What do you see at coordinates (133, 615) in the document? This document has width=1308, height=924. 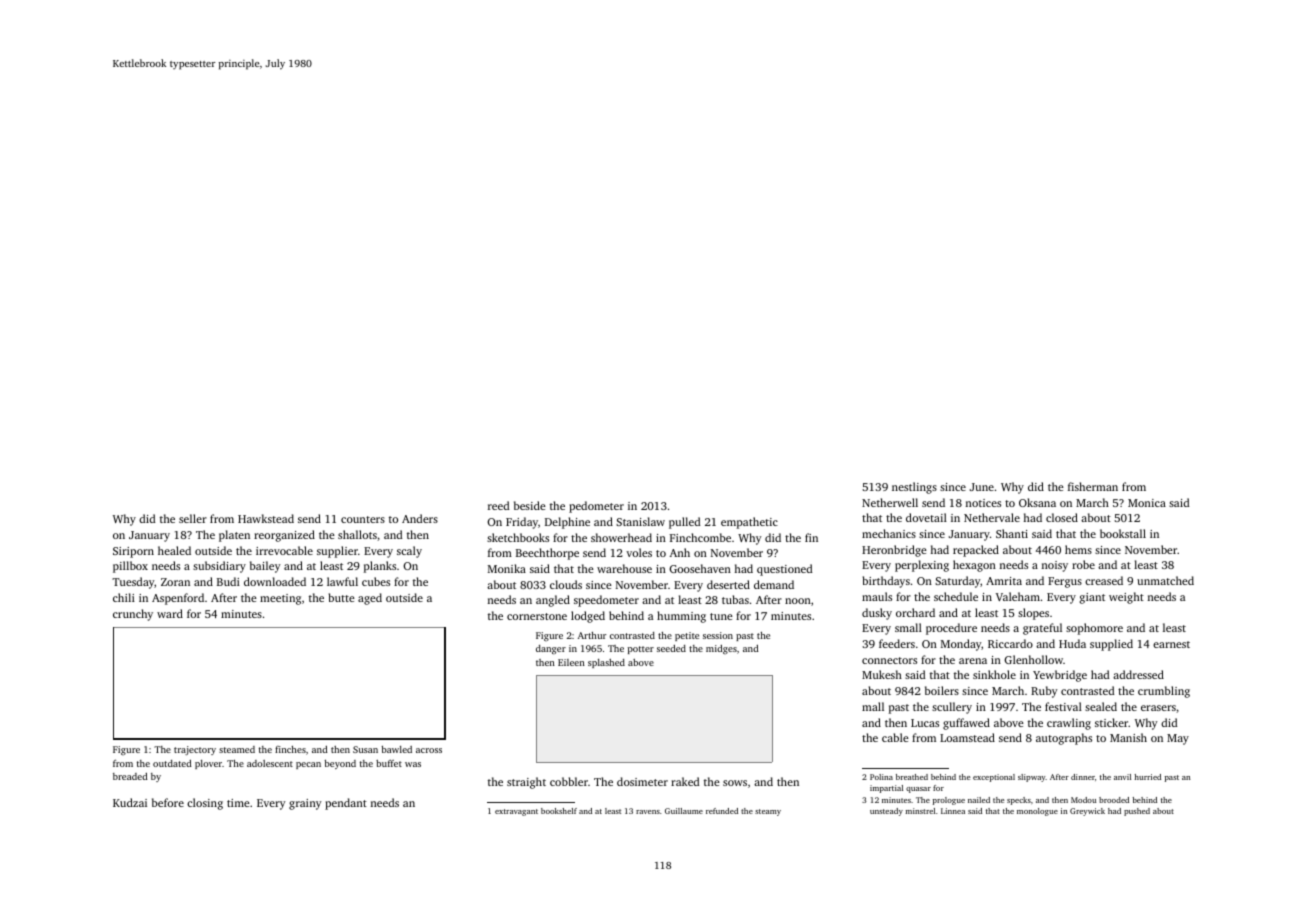 I see `crunchy` at bounding box center [133, 615].
